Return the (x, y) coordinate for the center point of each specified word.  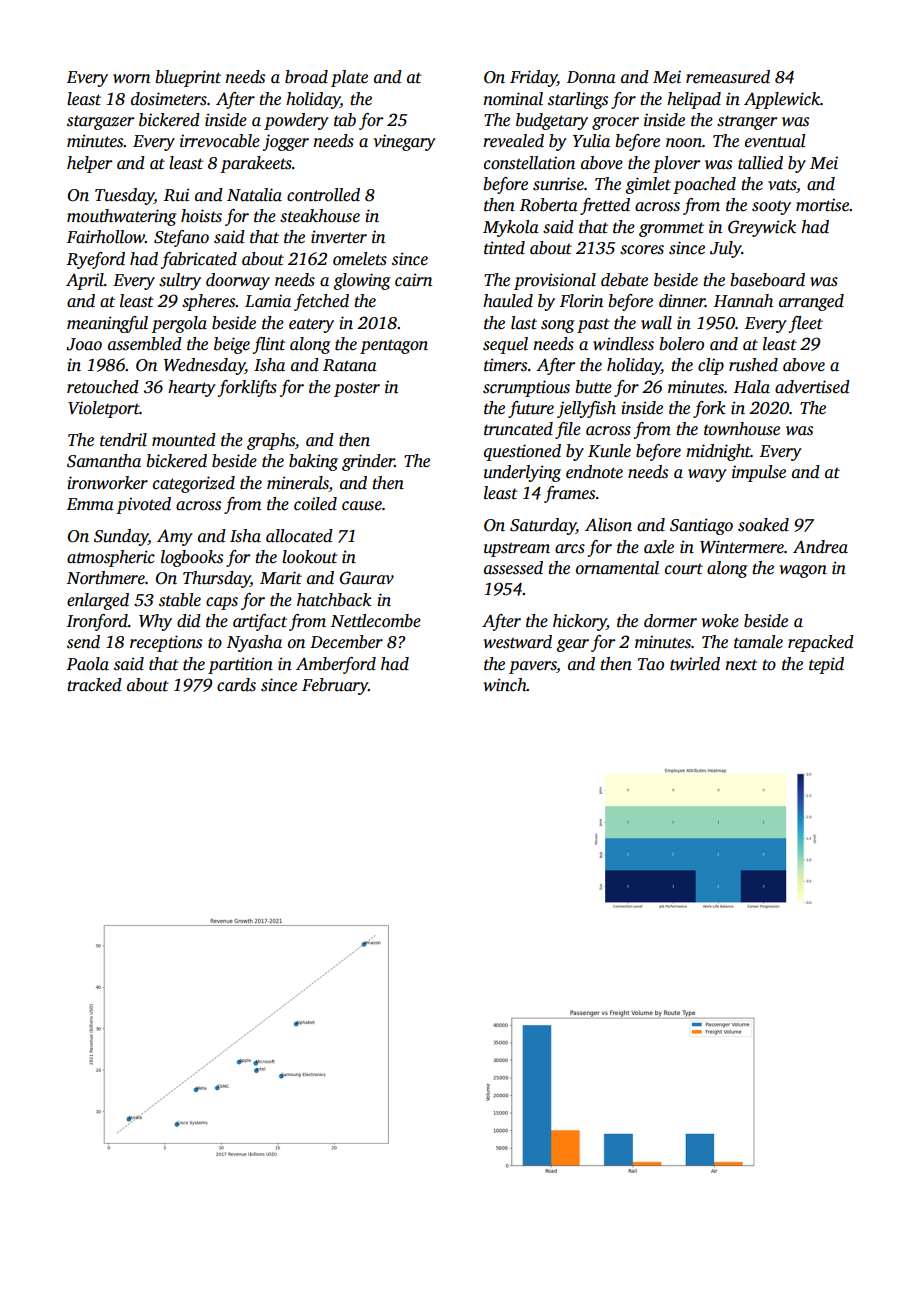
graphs (271, 441)
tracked (94, 685)
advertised (812, 387)
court (684, 569)
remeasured (728, 77)
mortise (822, 205)
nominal (513, 99)
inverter (339, 237)
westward (517, 642)
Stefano (181, 238)
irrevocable (220, 141)
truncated (518, 429)
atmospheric (111, 558)
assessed (513, 568)
